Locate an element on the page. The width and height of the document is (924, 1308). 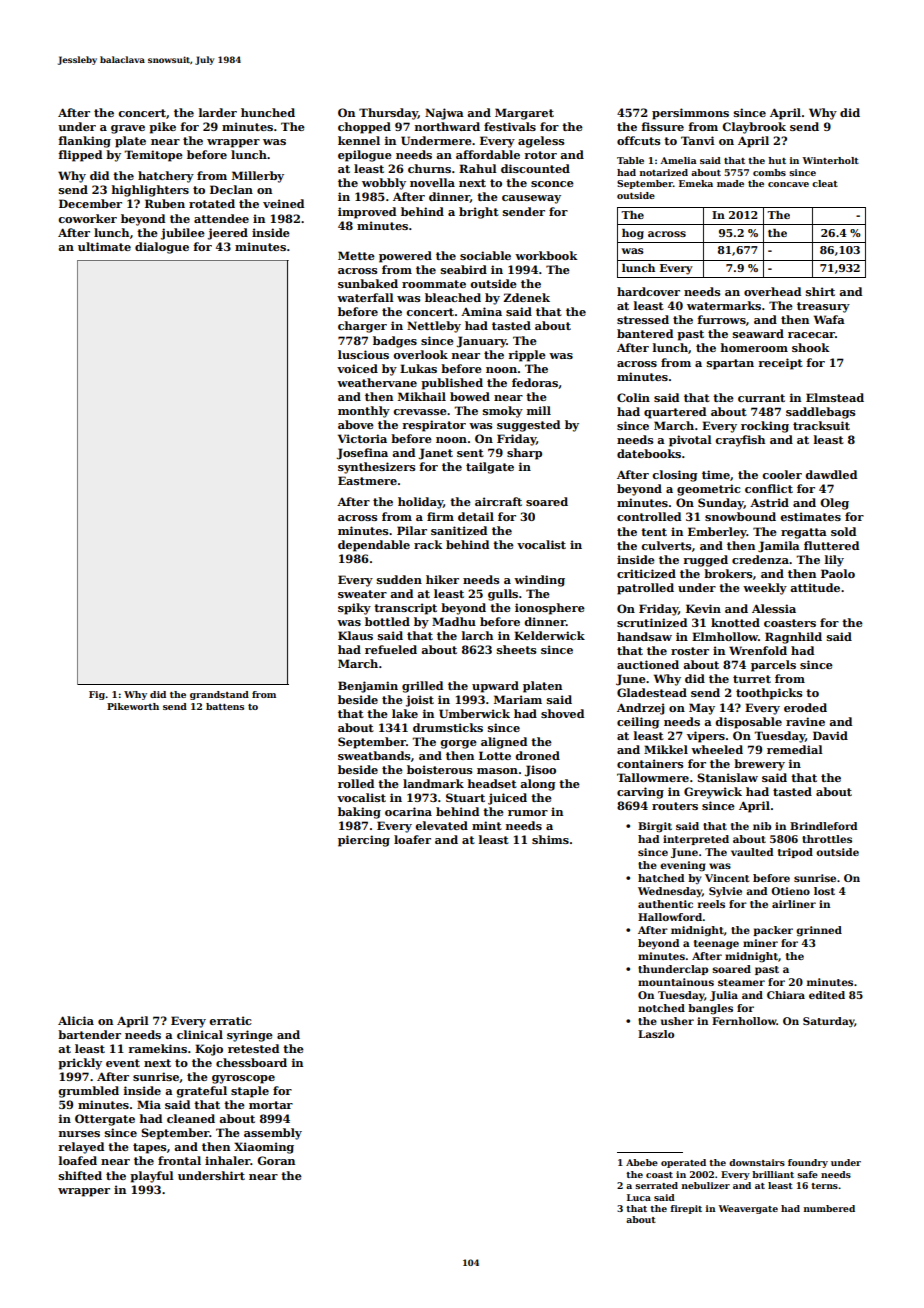
battens is located at coordinates (225, 706).
